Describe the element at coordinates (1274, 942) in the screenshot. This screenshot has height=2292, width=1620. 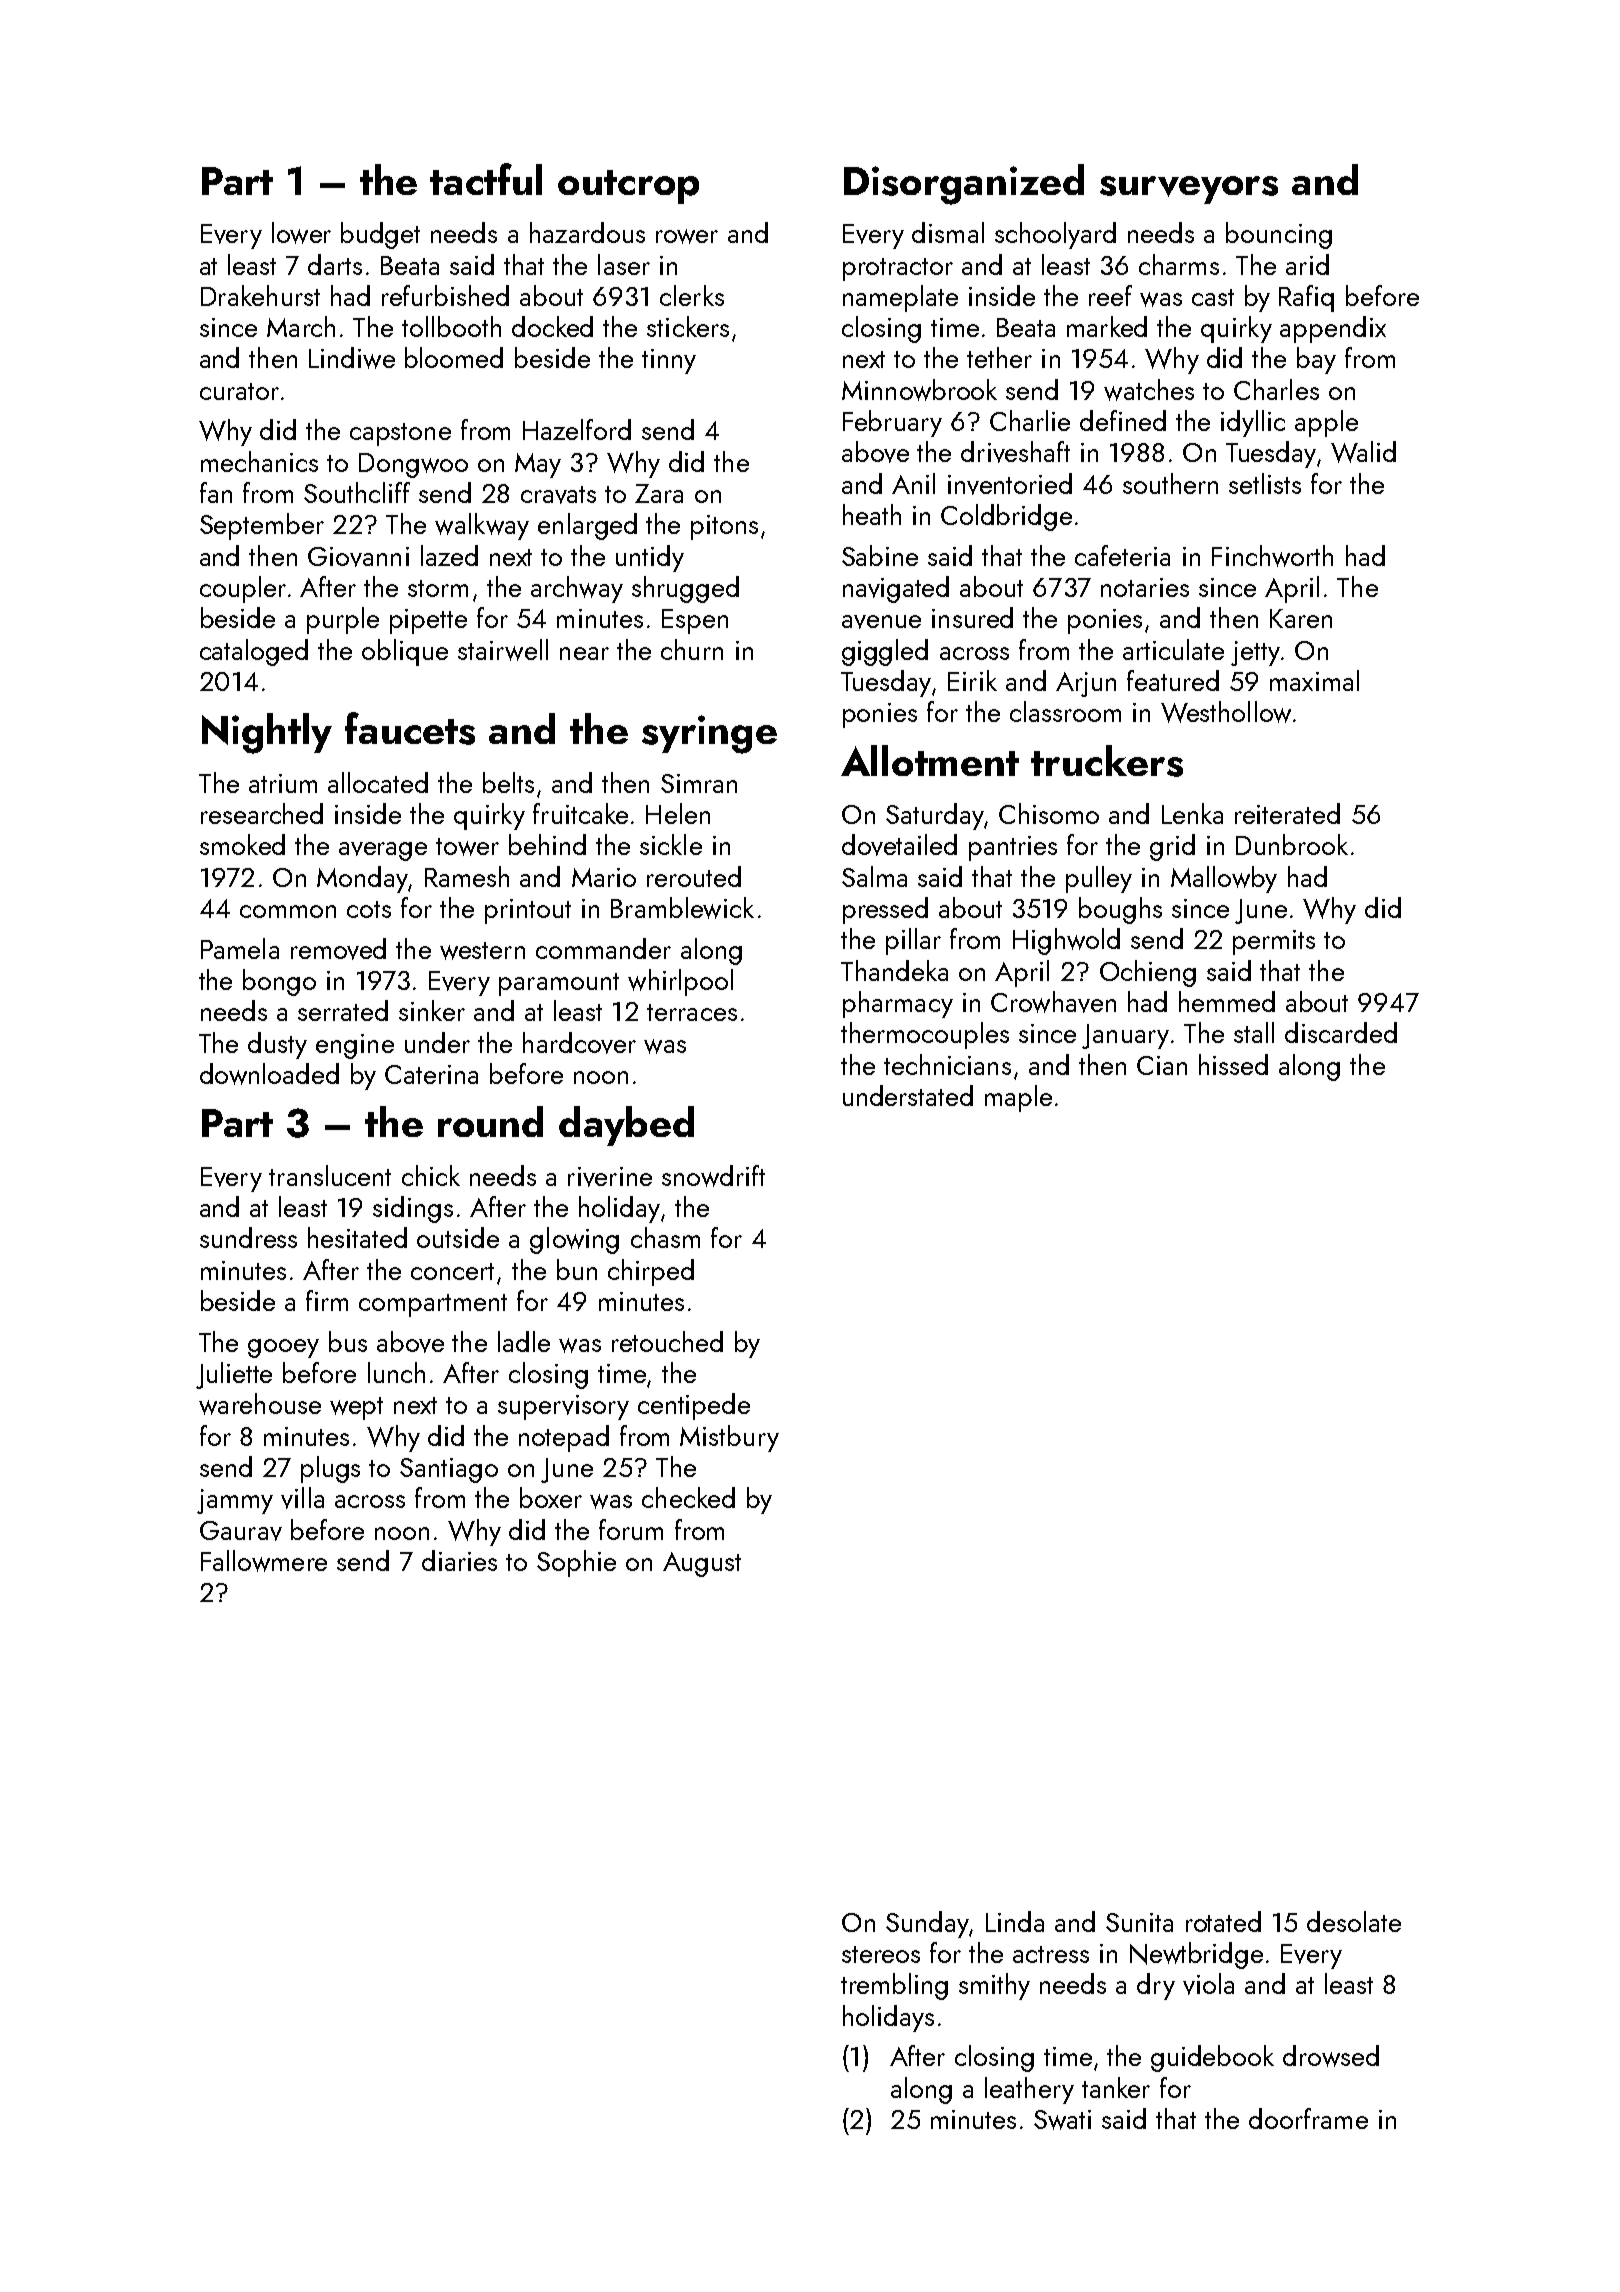
I see `permits` at that location.
